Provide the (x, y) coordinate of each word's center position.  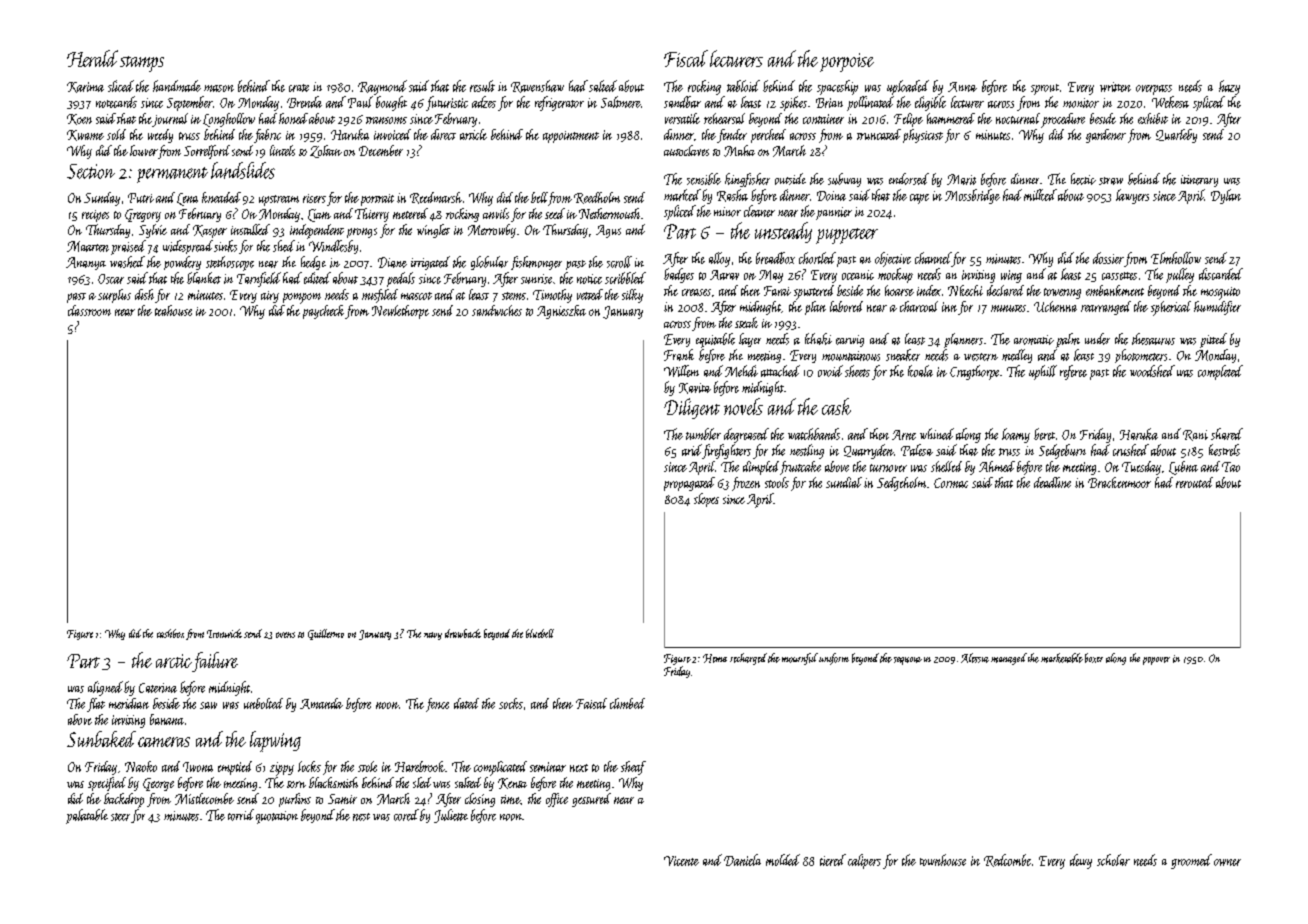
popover (1156, 661)
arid (692, 450)
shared (1227, 434)
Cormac (951, 483)
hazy (1229, 87)
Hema (715, 658)
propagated (689, 484)
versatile (682, 118)
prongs (362, 233)
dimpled (761, 468)
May (771, 276)
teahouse (173, 310)
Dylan (1226, 196)
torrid (241, 815)
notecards (116, 102)
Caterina (158, 688)
